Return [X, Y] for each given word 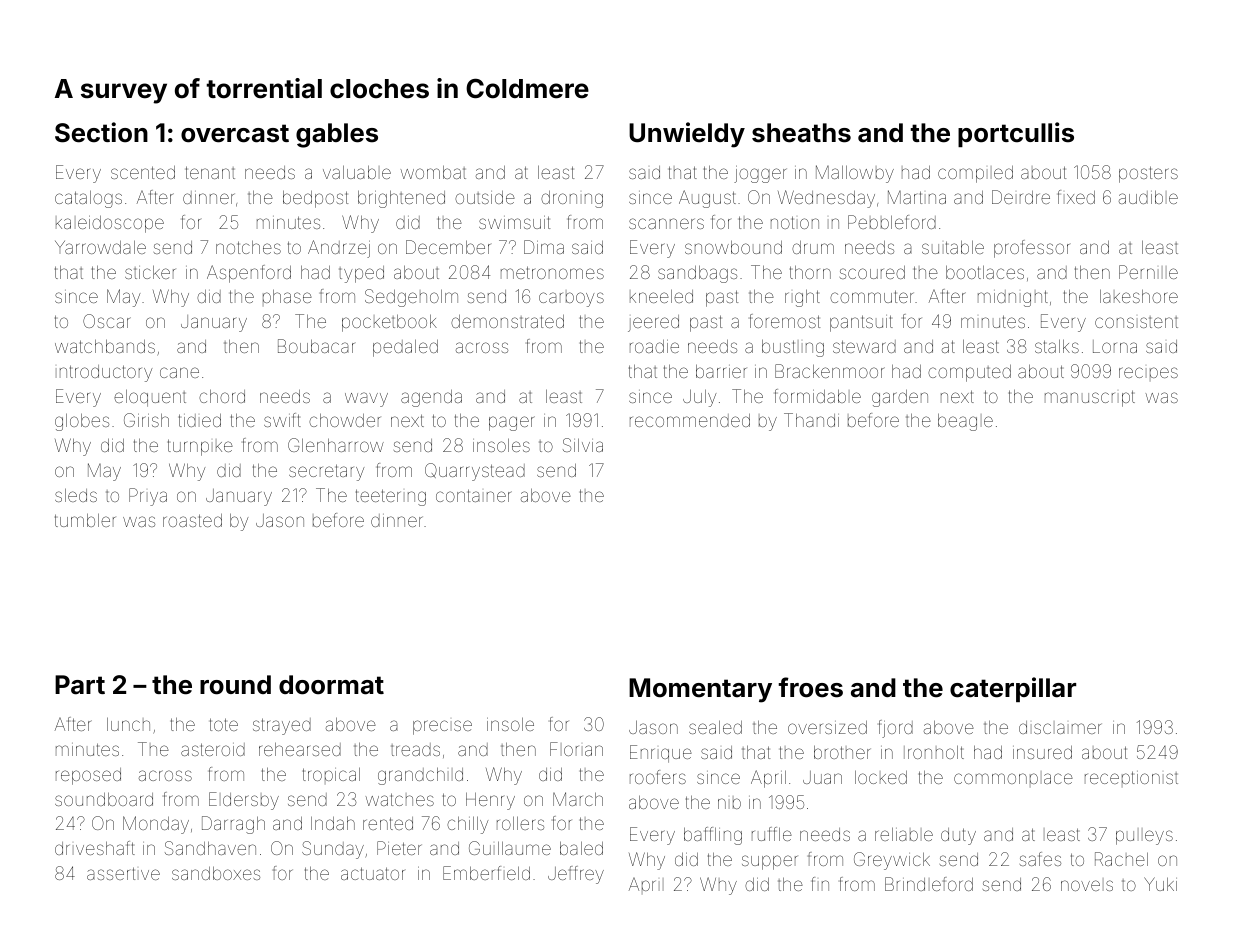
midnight [1013, 298]
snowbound [733, 247]
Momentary [700, 690]
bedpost [315, 199]
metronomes [552, 272]
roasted [192, 520]
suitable [953, 247]
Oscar [107, 321]
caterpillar [1013, 689]
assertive [123, 873]
